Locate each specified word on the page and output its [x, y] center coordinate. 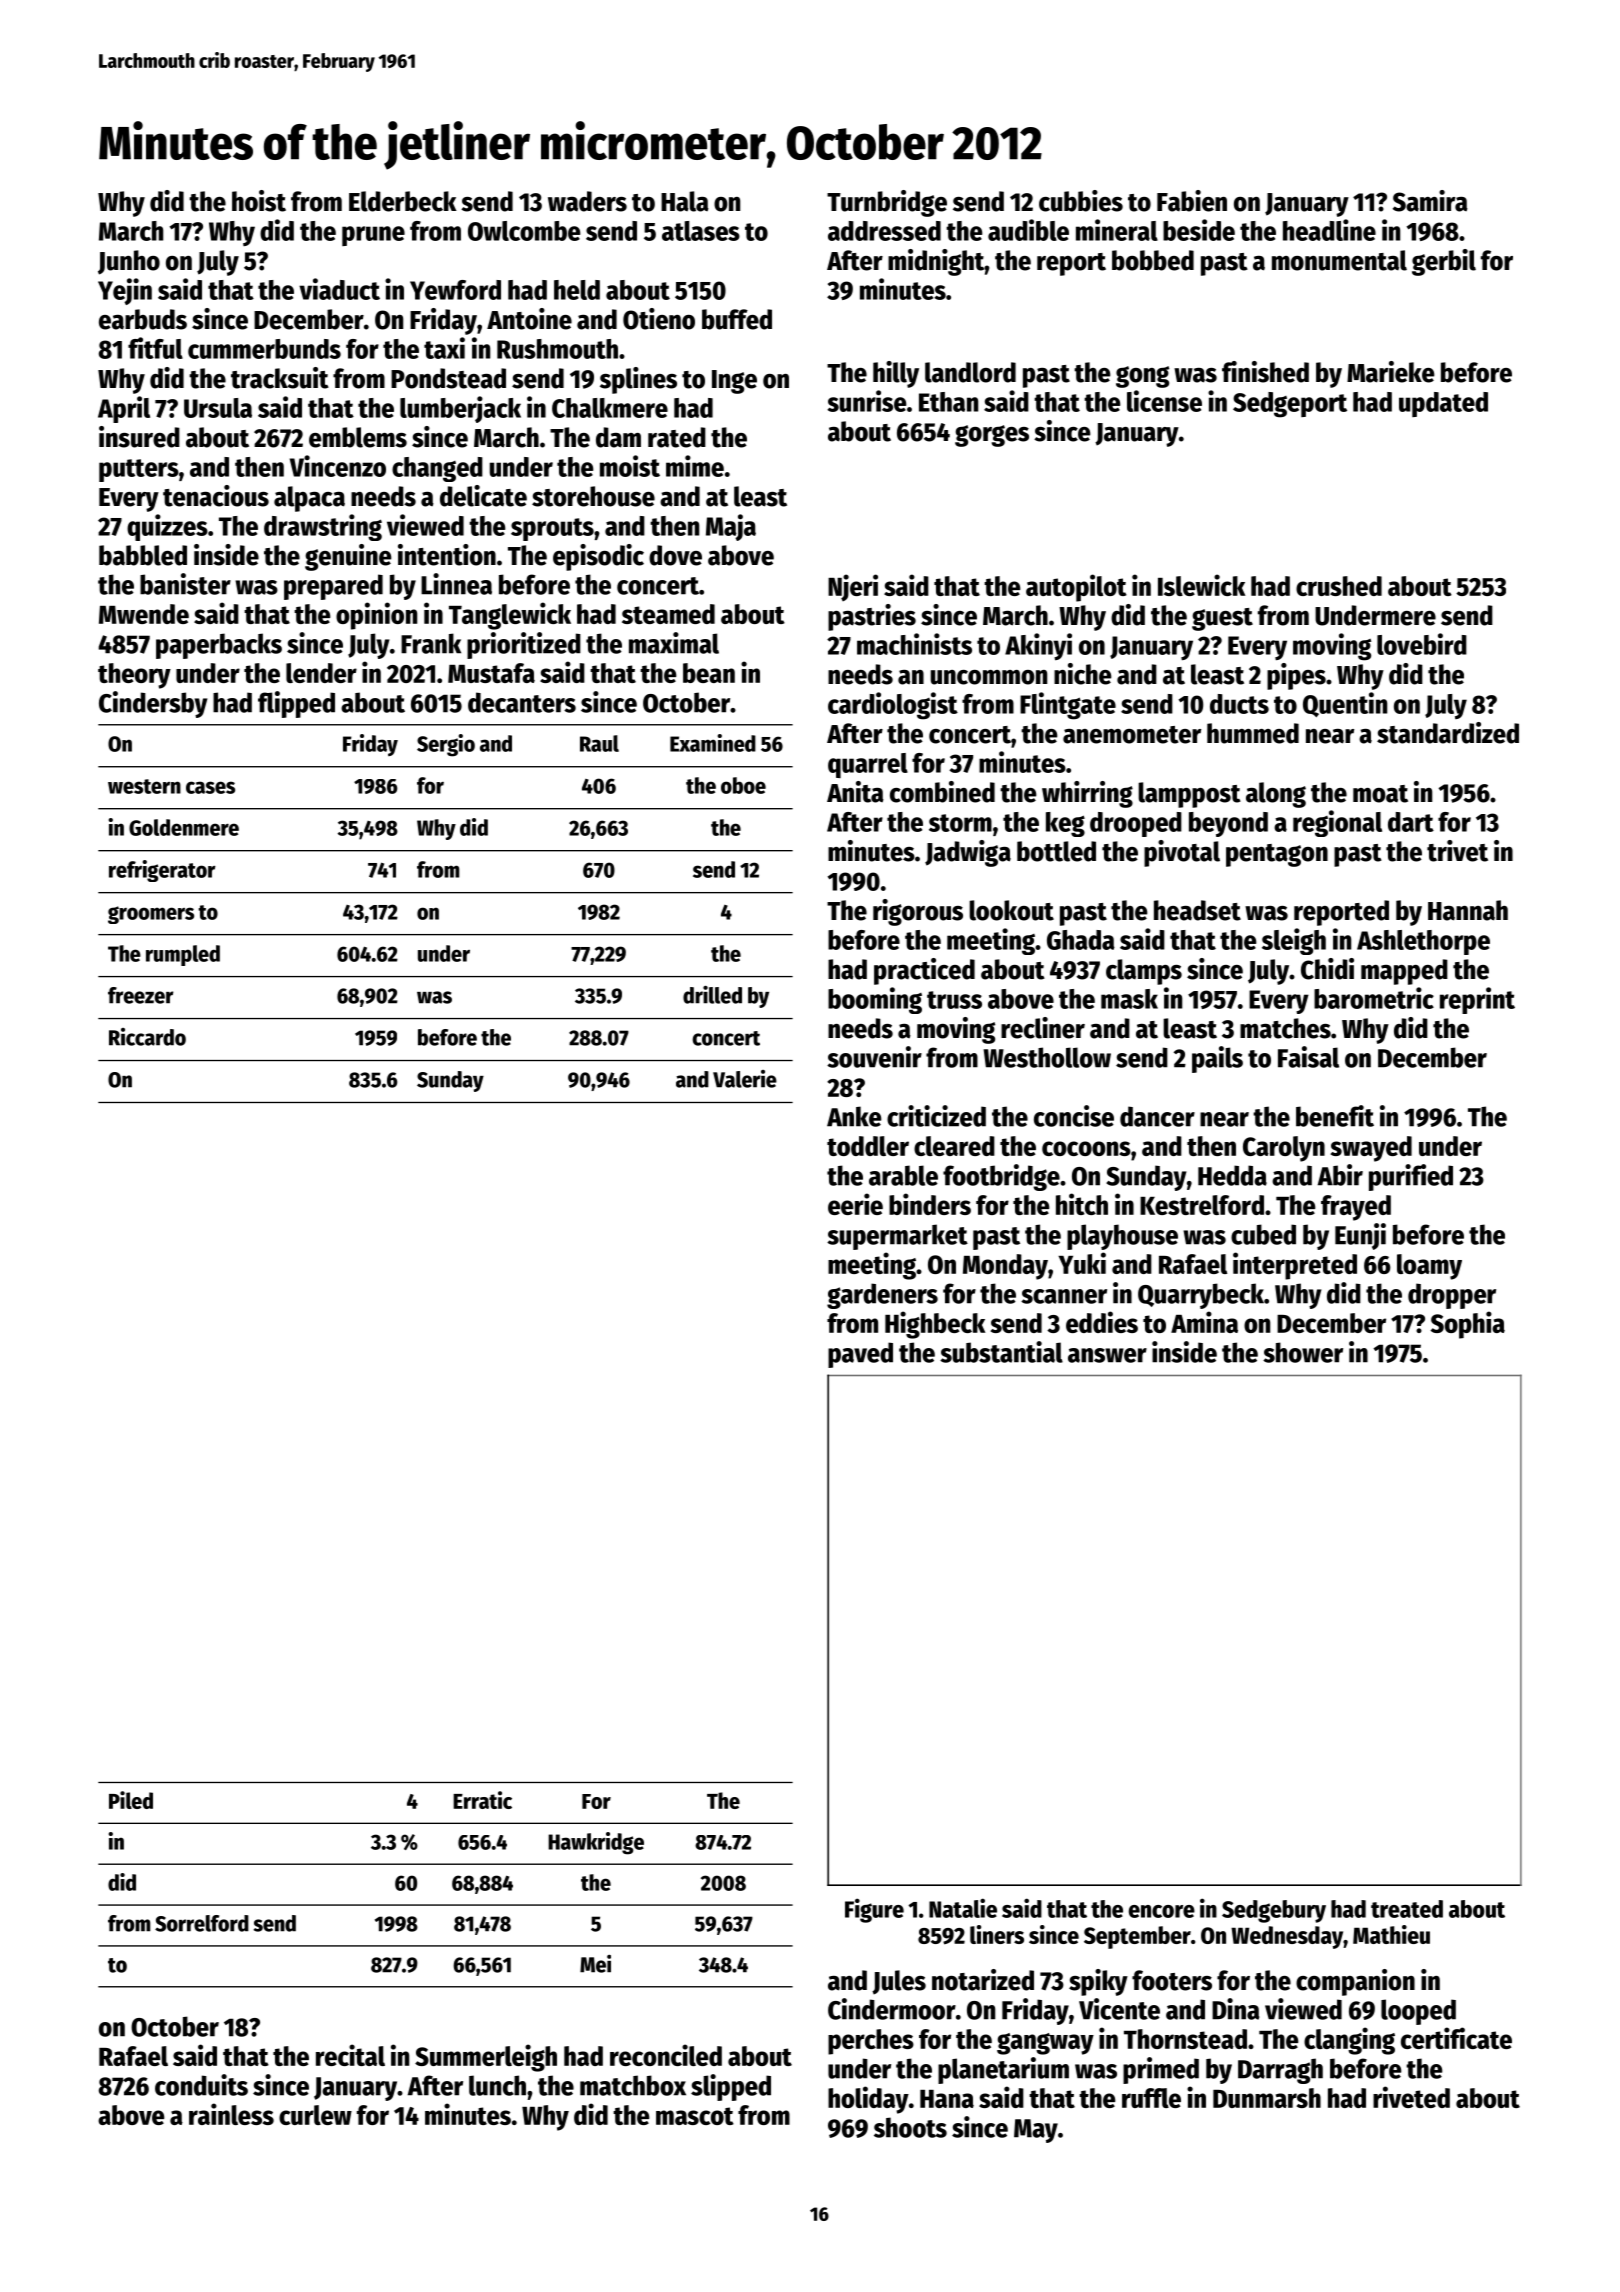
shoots [910, 2127]
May [1036, 2131]
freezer [140, 995]
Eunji [1360, 1236]
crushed [1339, 586]
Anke [854, 1116]
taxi [444, 348]
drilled [712, 994]
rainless [231, 2114]
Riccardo [147, 1037]
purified [1411, 1177]
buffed [737, 319]
